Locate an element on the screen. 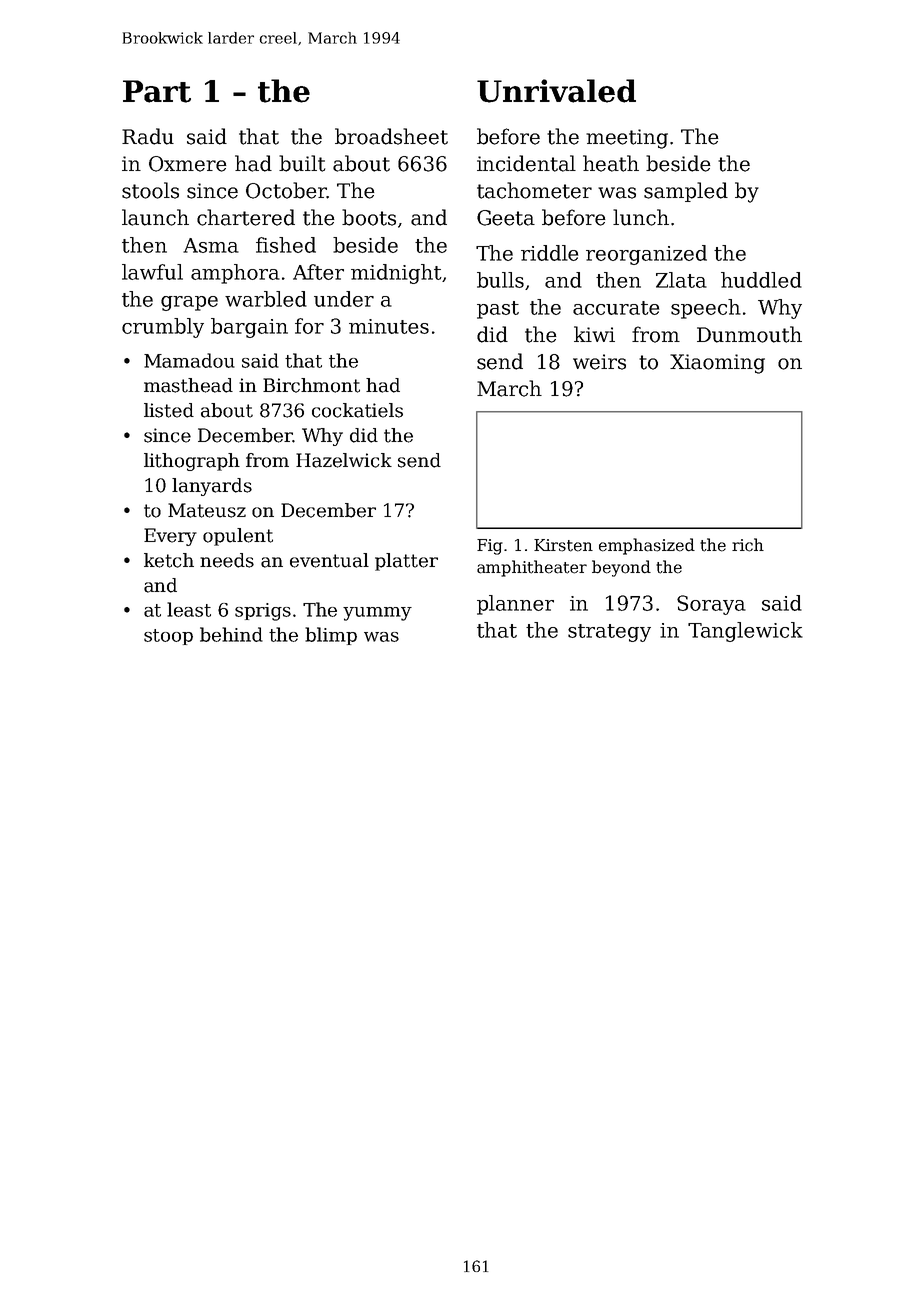 Image resolution: width=924 pixels, height=1314 pixels. Hazelwick is located at coordinates (344, 460).
